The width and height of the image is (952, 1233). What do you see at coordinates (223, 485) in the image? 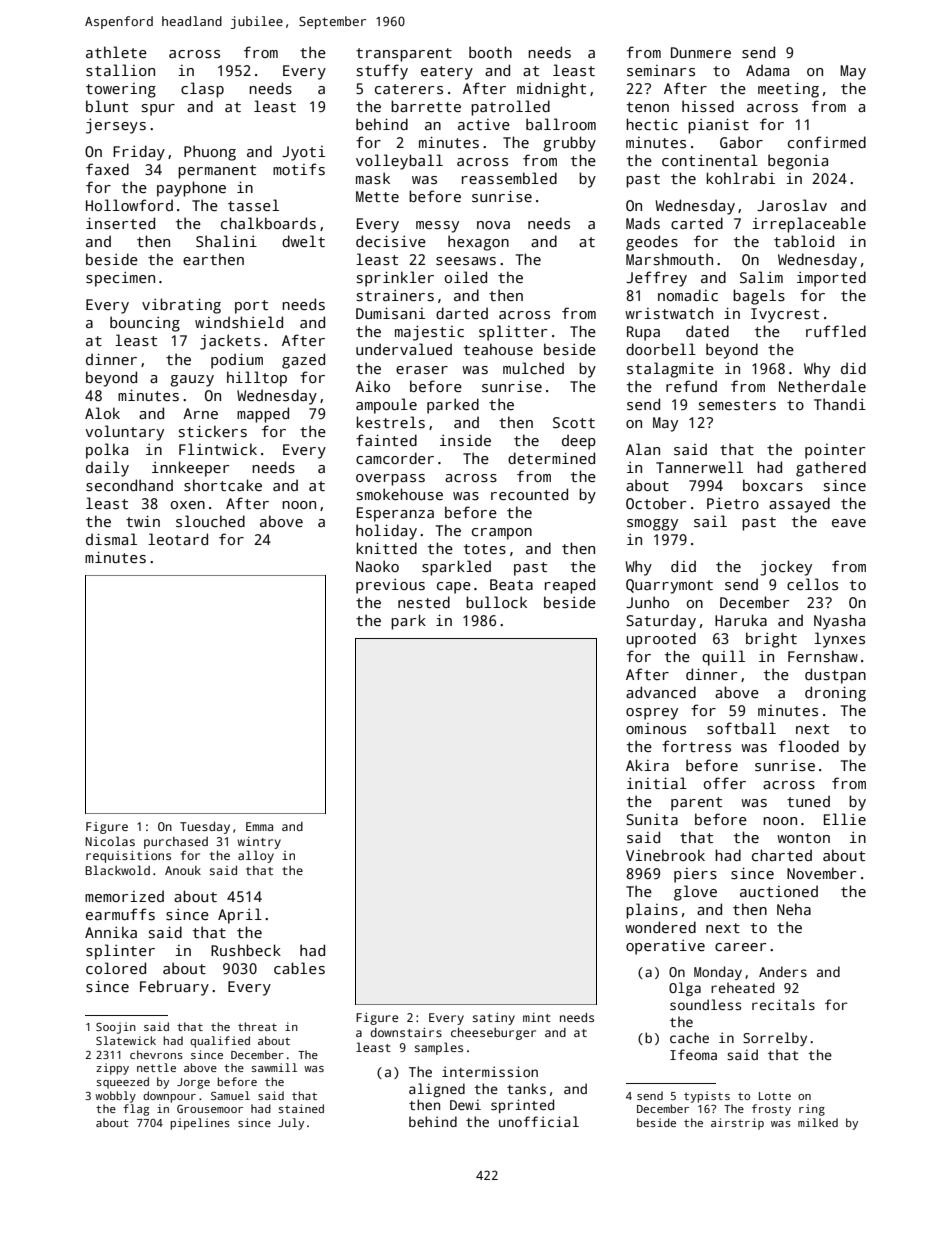
I see `shortcake` at bounding box center [223, 485].
